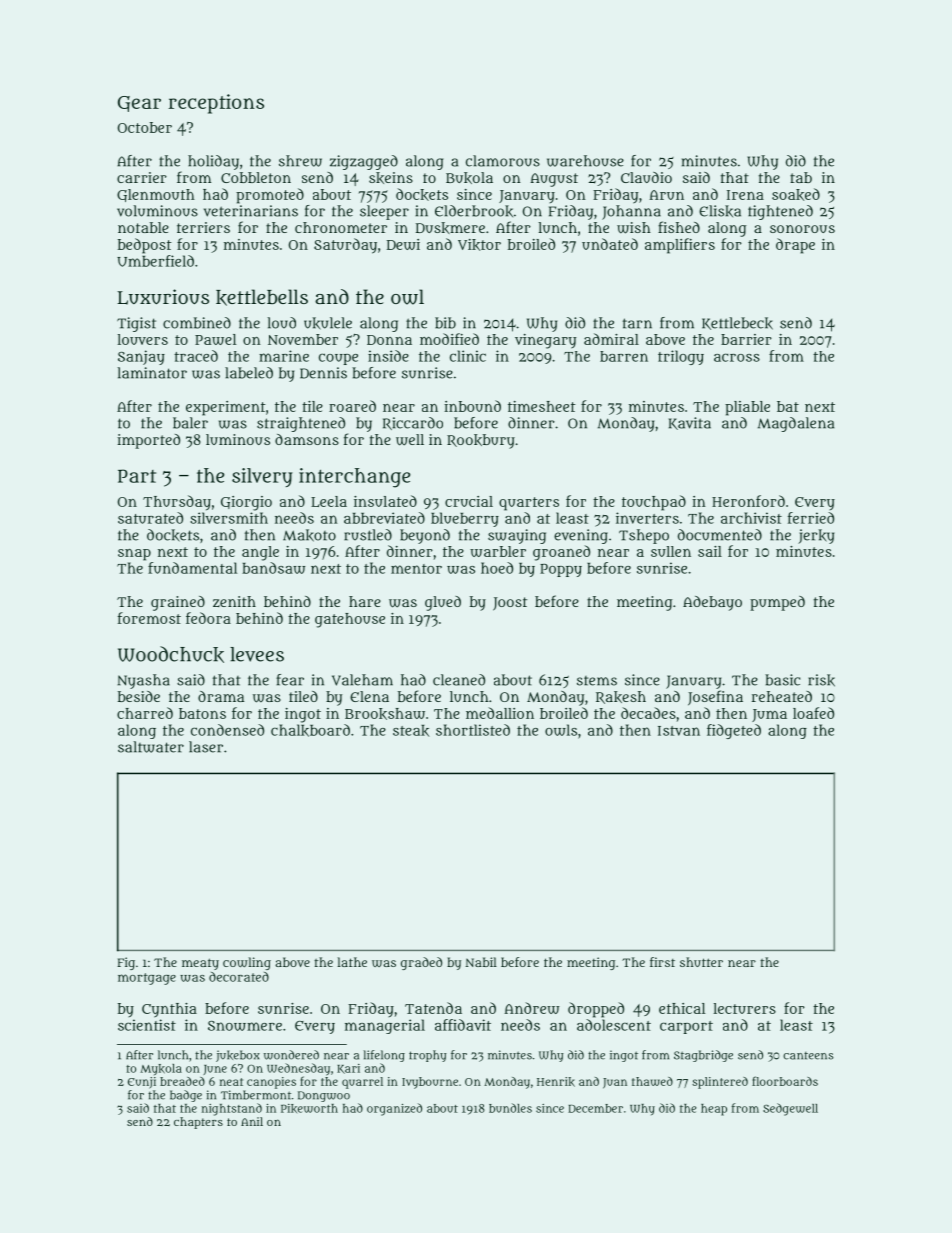 This screenshot has width=952, height=1233. What do you see at coordinates (795, 246) in the screenshot?
I see `drape` at bounding box center [795, 246].
